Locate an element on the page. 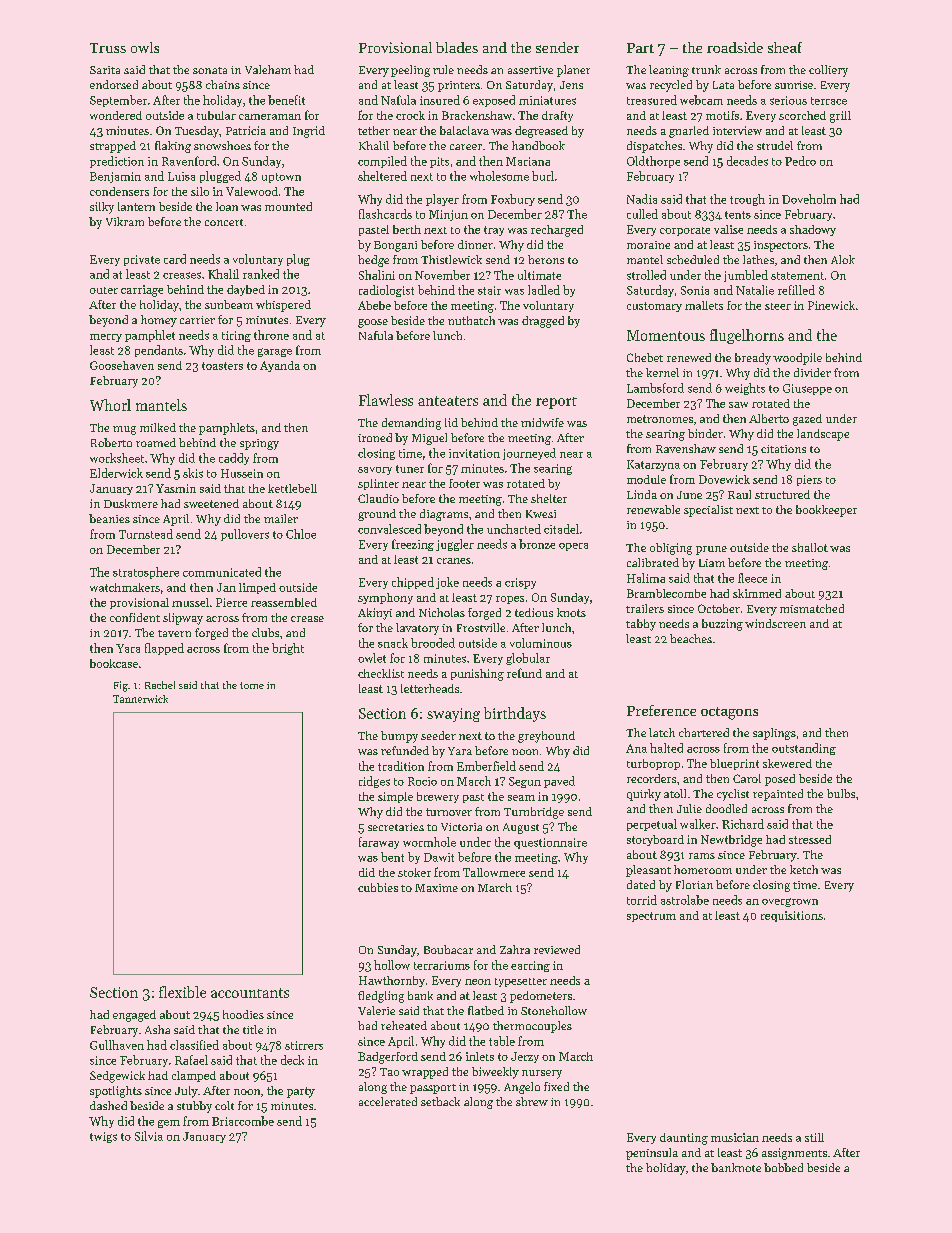  binder is located at coordinates (705, 433).
